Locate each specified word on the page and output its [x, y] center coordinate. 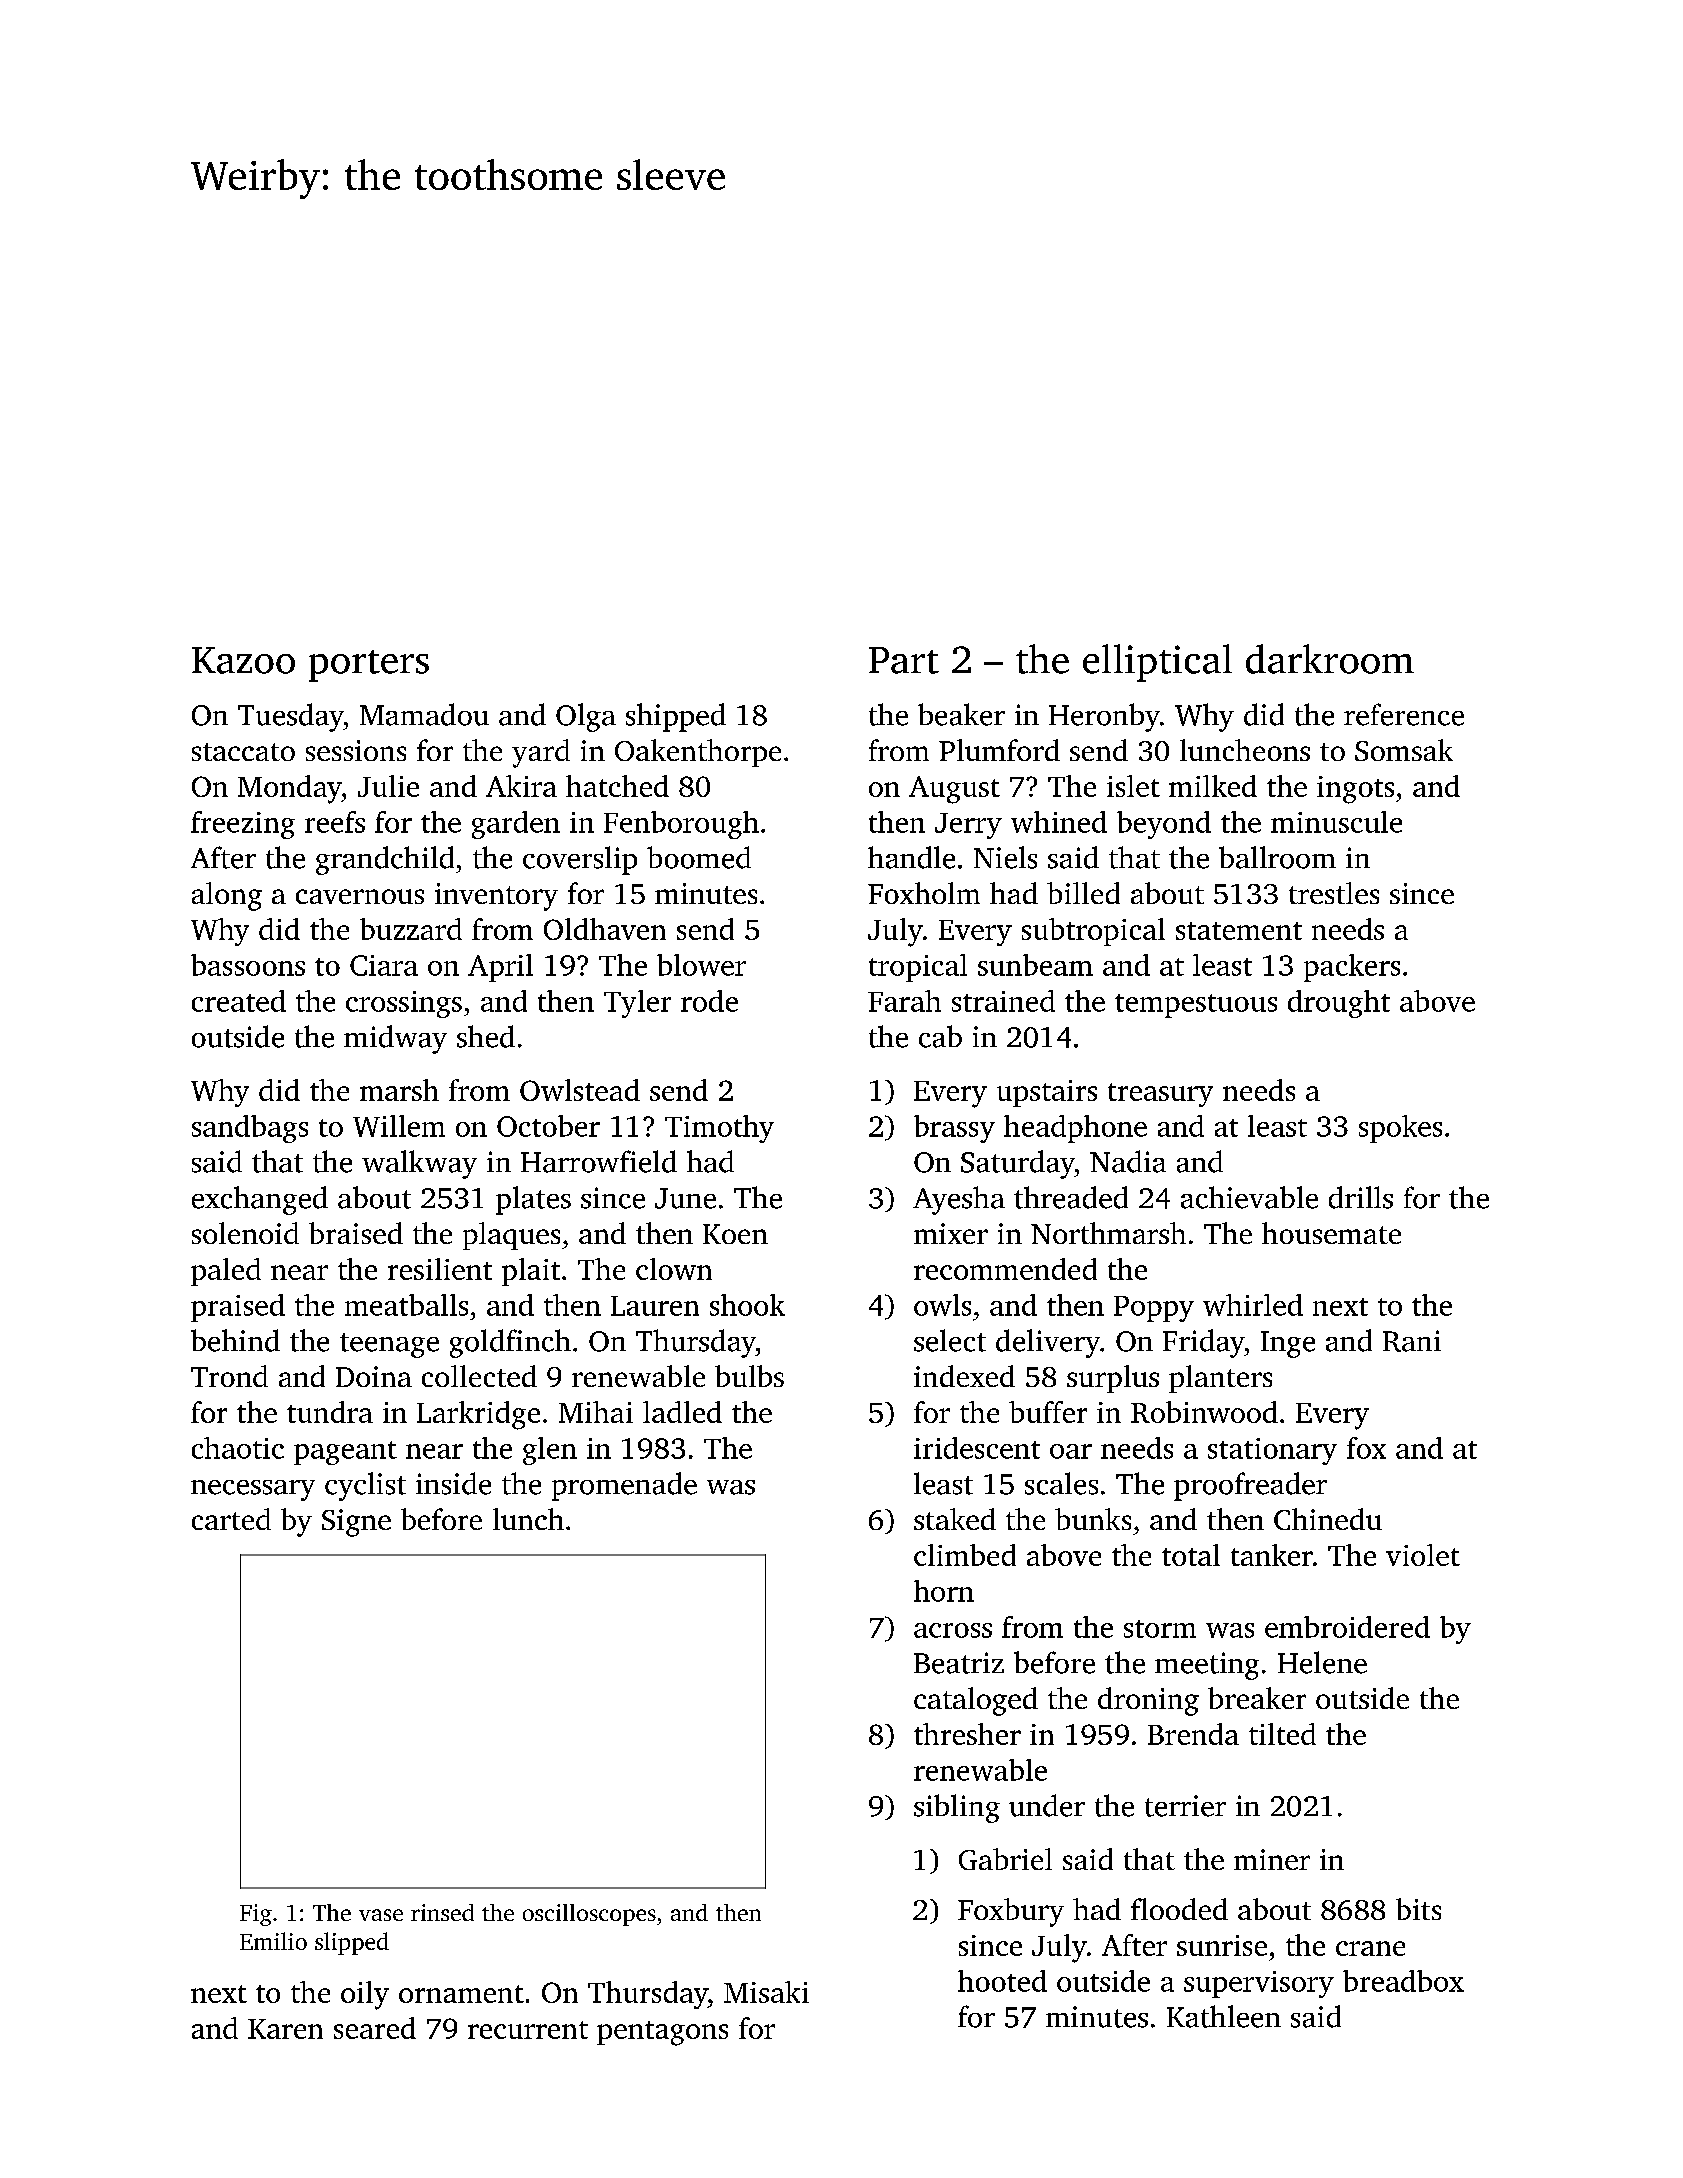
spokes [1400, 1129]
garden [516, 825]
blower [701, 965]
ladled [682, 1412]
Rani [1412, 1341]
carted [231, 1519]
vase [381, 1915]
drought [1339, 1004]
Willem [399, 1126]
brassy [954, 1129]
